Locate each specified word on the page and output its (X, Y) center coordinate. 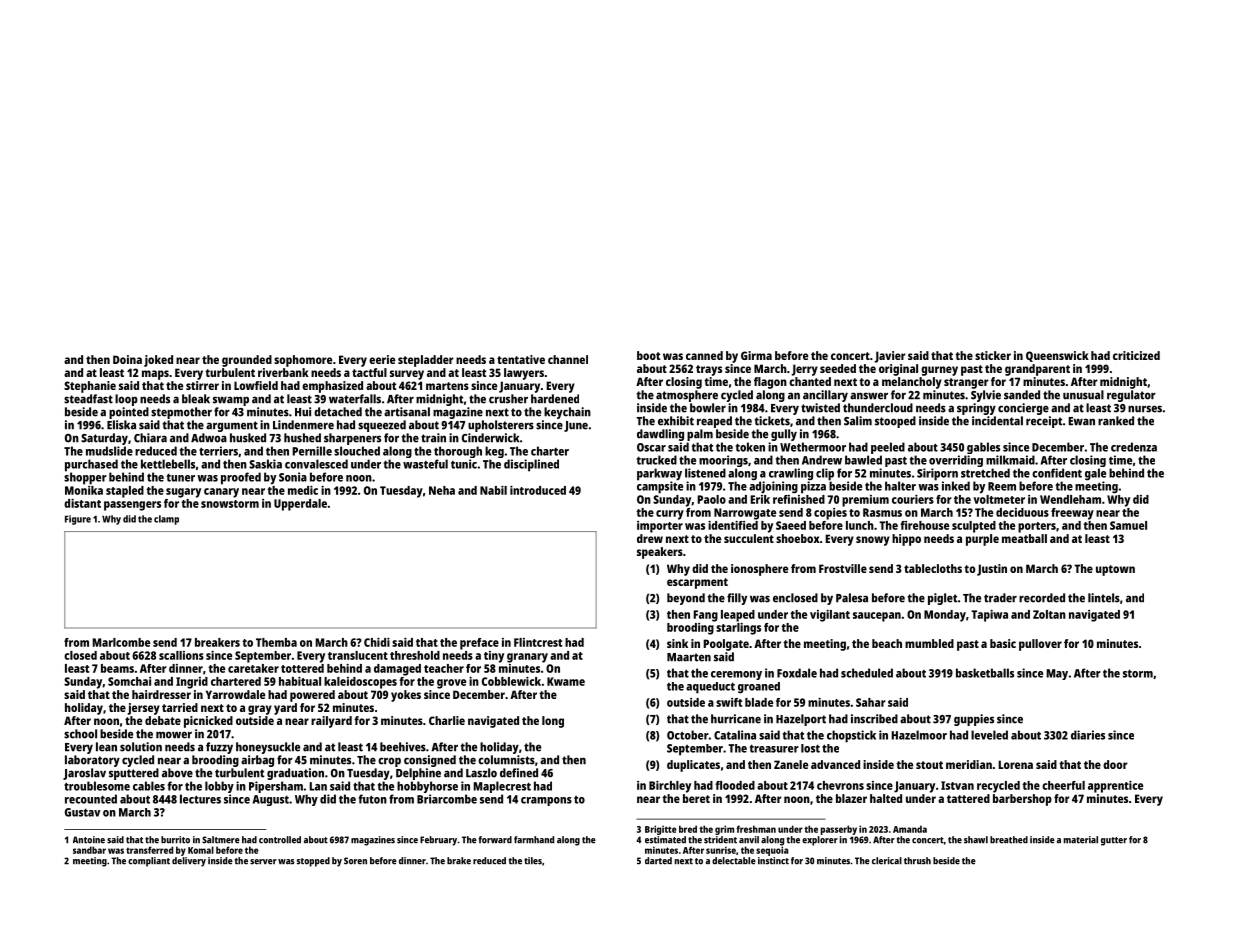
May (1057, 674)
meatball (1024, 538)
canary (221, 493)
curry (670, 515)
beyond (686, 599)
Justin (992, 570)
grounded (247, 361)
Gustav (82, 812)
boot (648, 355)
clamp (166, 520)
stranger (966, 383)
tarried (180, 707)
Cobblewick (511, 681)
